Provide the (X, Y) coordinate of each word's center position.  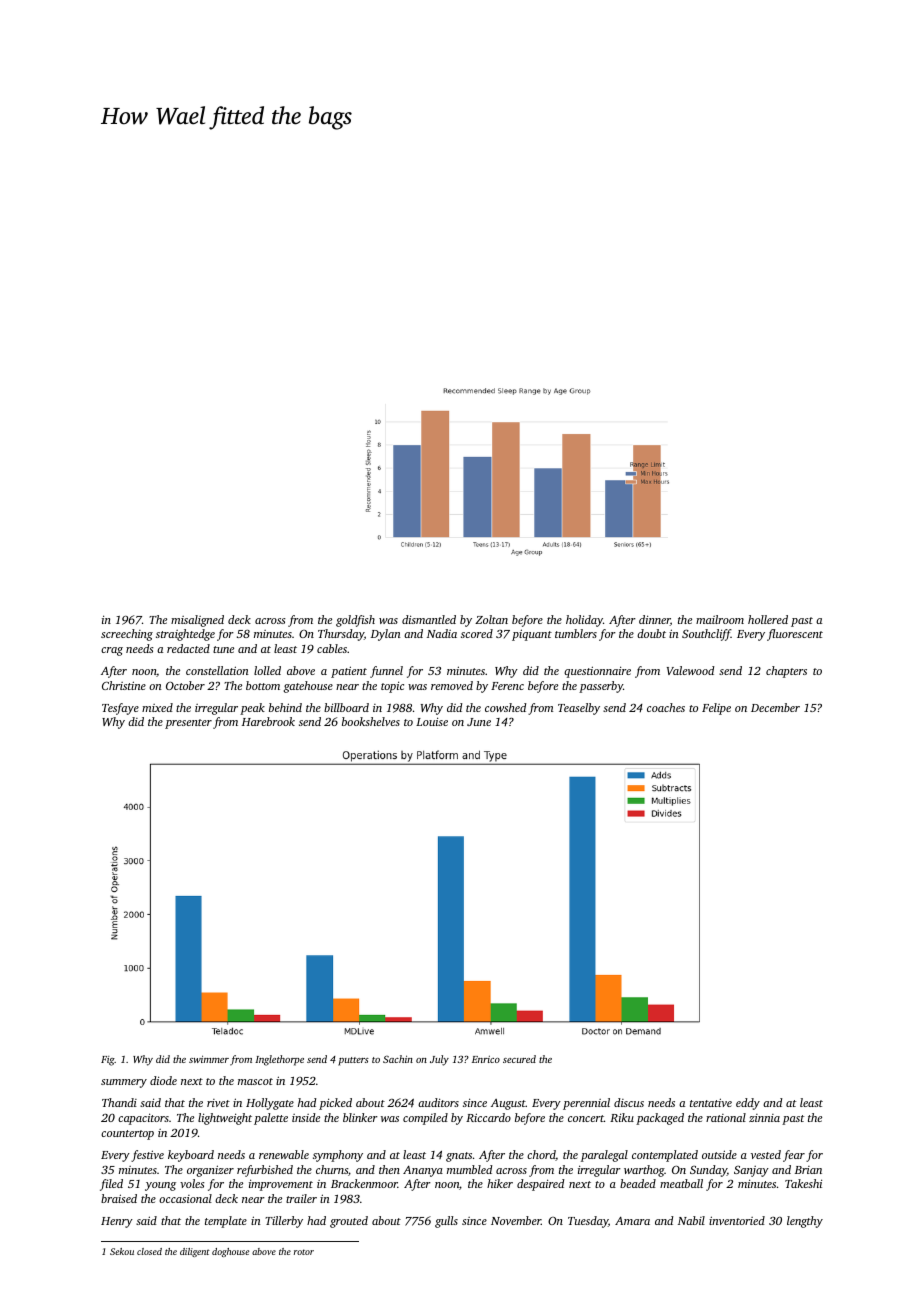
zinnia (764, 1118)
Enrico (486, 1059)
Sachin (398, 1059)
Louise (432, 721)
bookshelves (371, 721)
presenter (188, 724)
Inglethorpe (279, 1060)
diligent (195, 1252)
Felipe (716, 709)
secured (519, 1059)
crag (112, 651)
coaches (666, 707)
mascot (255, 1081)
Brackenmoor (364, 1183)
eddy (748, 1104)
